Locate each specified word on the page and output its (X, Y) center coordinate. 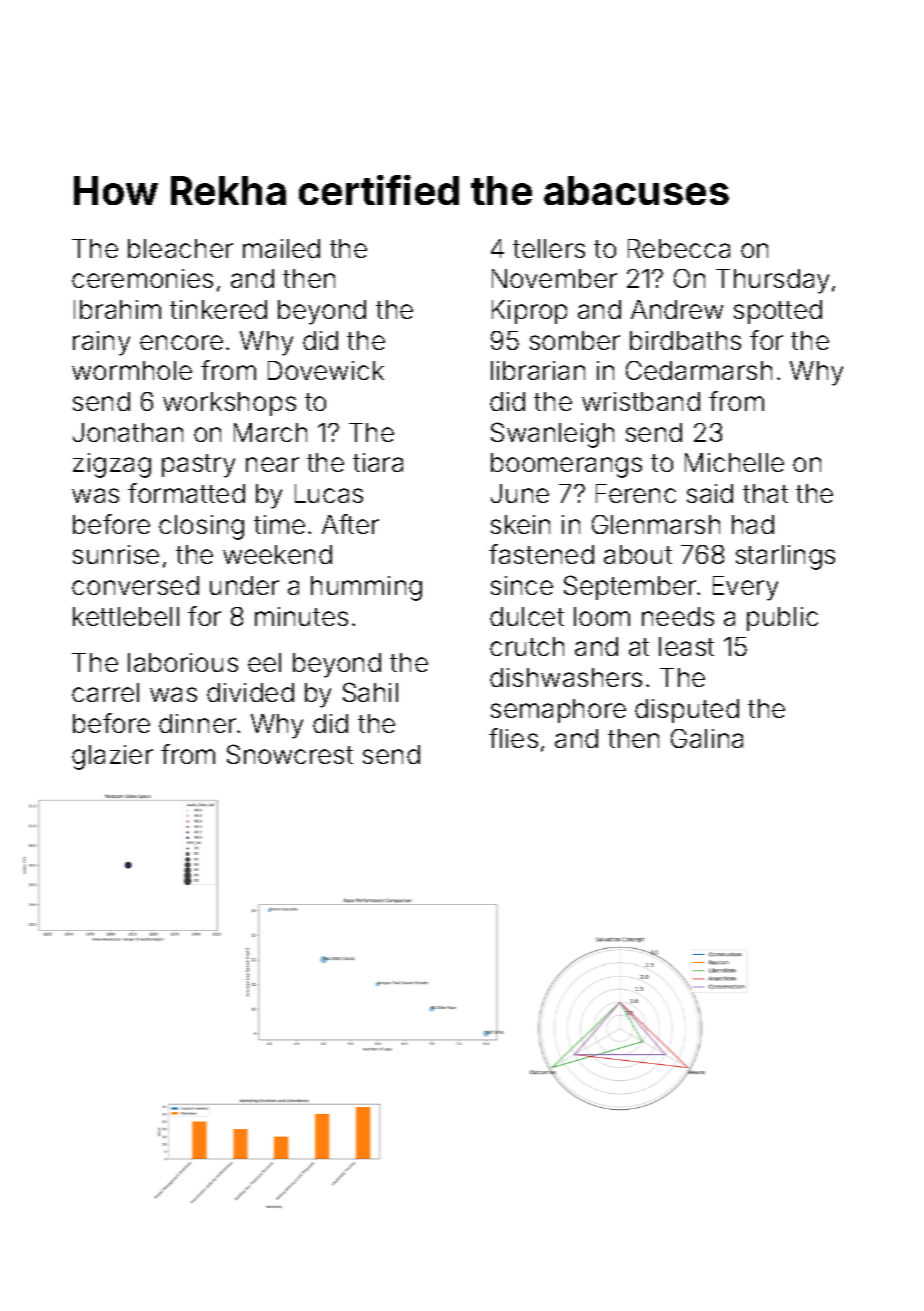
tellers (549, 248)
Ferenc (636, 493)
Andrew (677, 309)
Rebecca (679, 248)
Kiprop (529, 312)
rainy (101, 343)
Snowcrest (290, 754)
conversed (135, 585)
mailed (281, 248)
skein (520, 524)
